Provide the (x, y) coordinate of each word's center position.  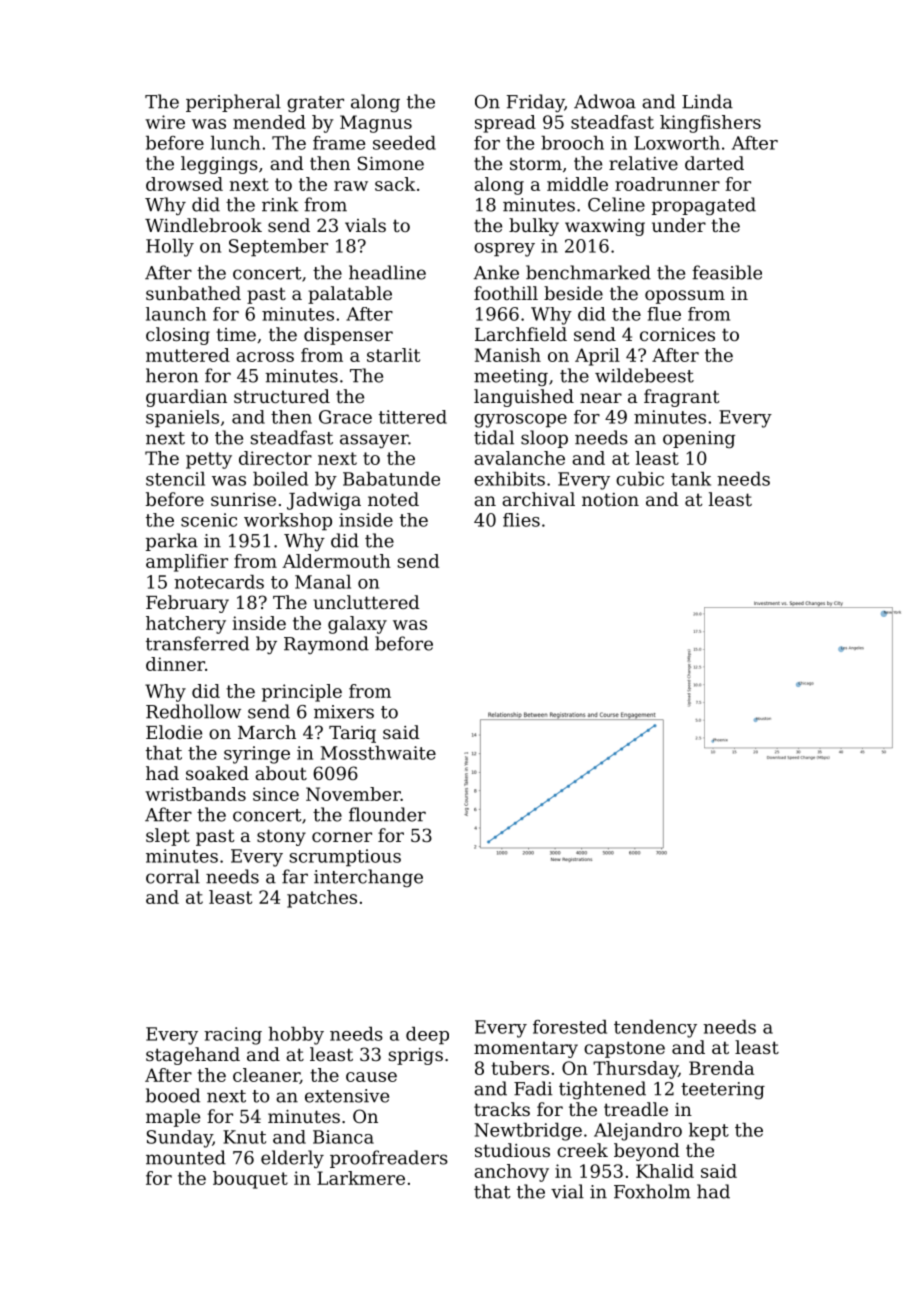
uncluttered (366, 602)
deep (427, 1036)
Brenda (721, 1068)
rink (280, 204)
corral (173, 876)
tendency (655, 1029)
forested (570, 1027)
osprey (504, 250)
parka (172, 542)
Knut (244, 1137)
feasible (727, 272)
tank (691, 479)
